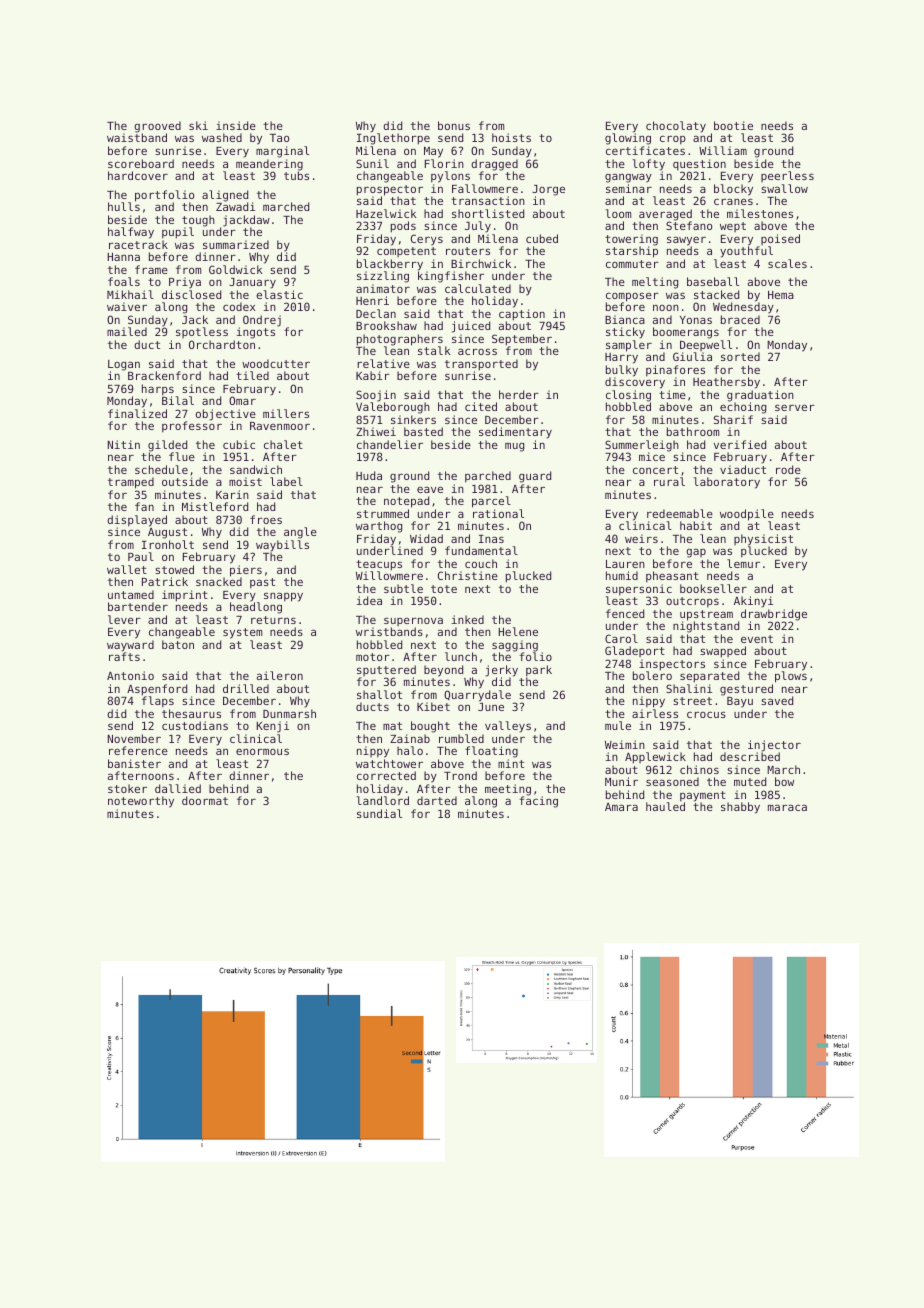  What do you see at coordinates (740, 319) in the document?
I see `braced` at bounding box center [740, 319].
